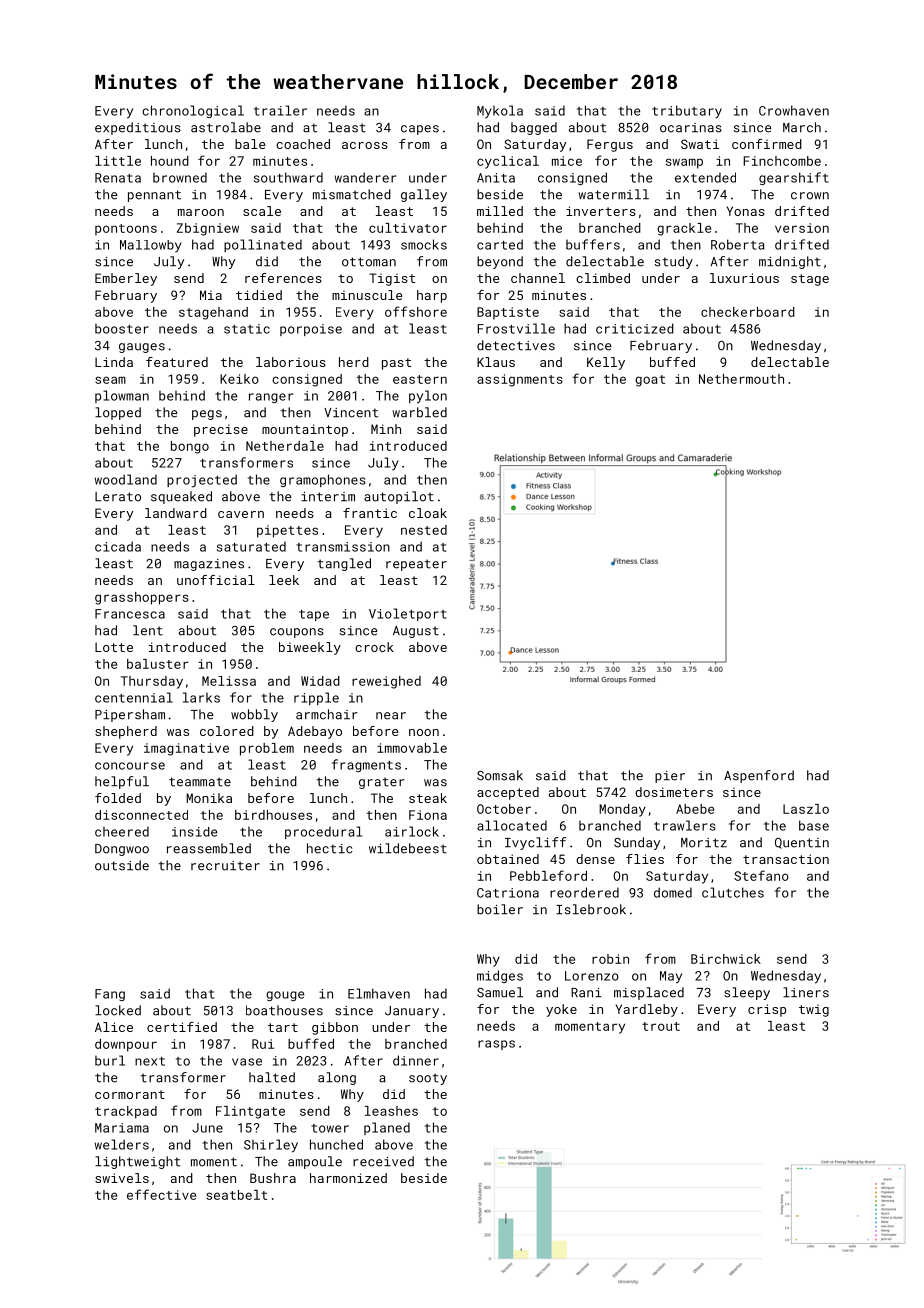 Image resolution: width=924 pixels, height=1308 pixels. What do you see at coordinates (247, 1062) in the image?
I see `vase` at bounding box center [247, 1062].
